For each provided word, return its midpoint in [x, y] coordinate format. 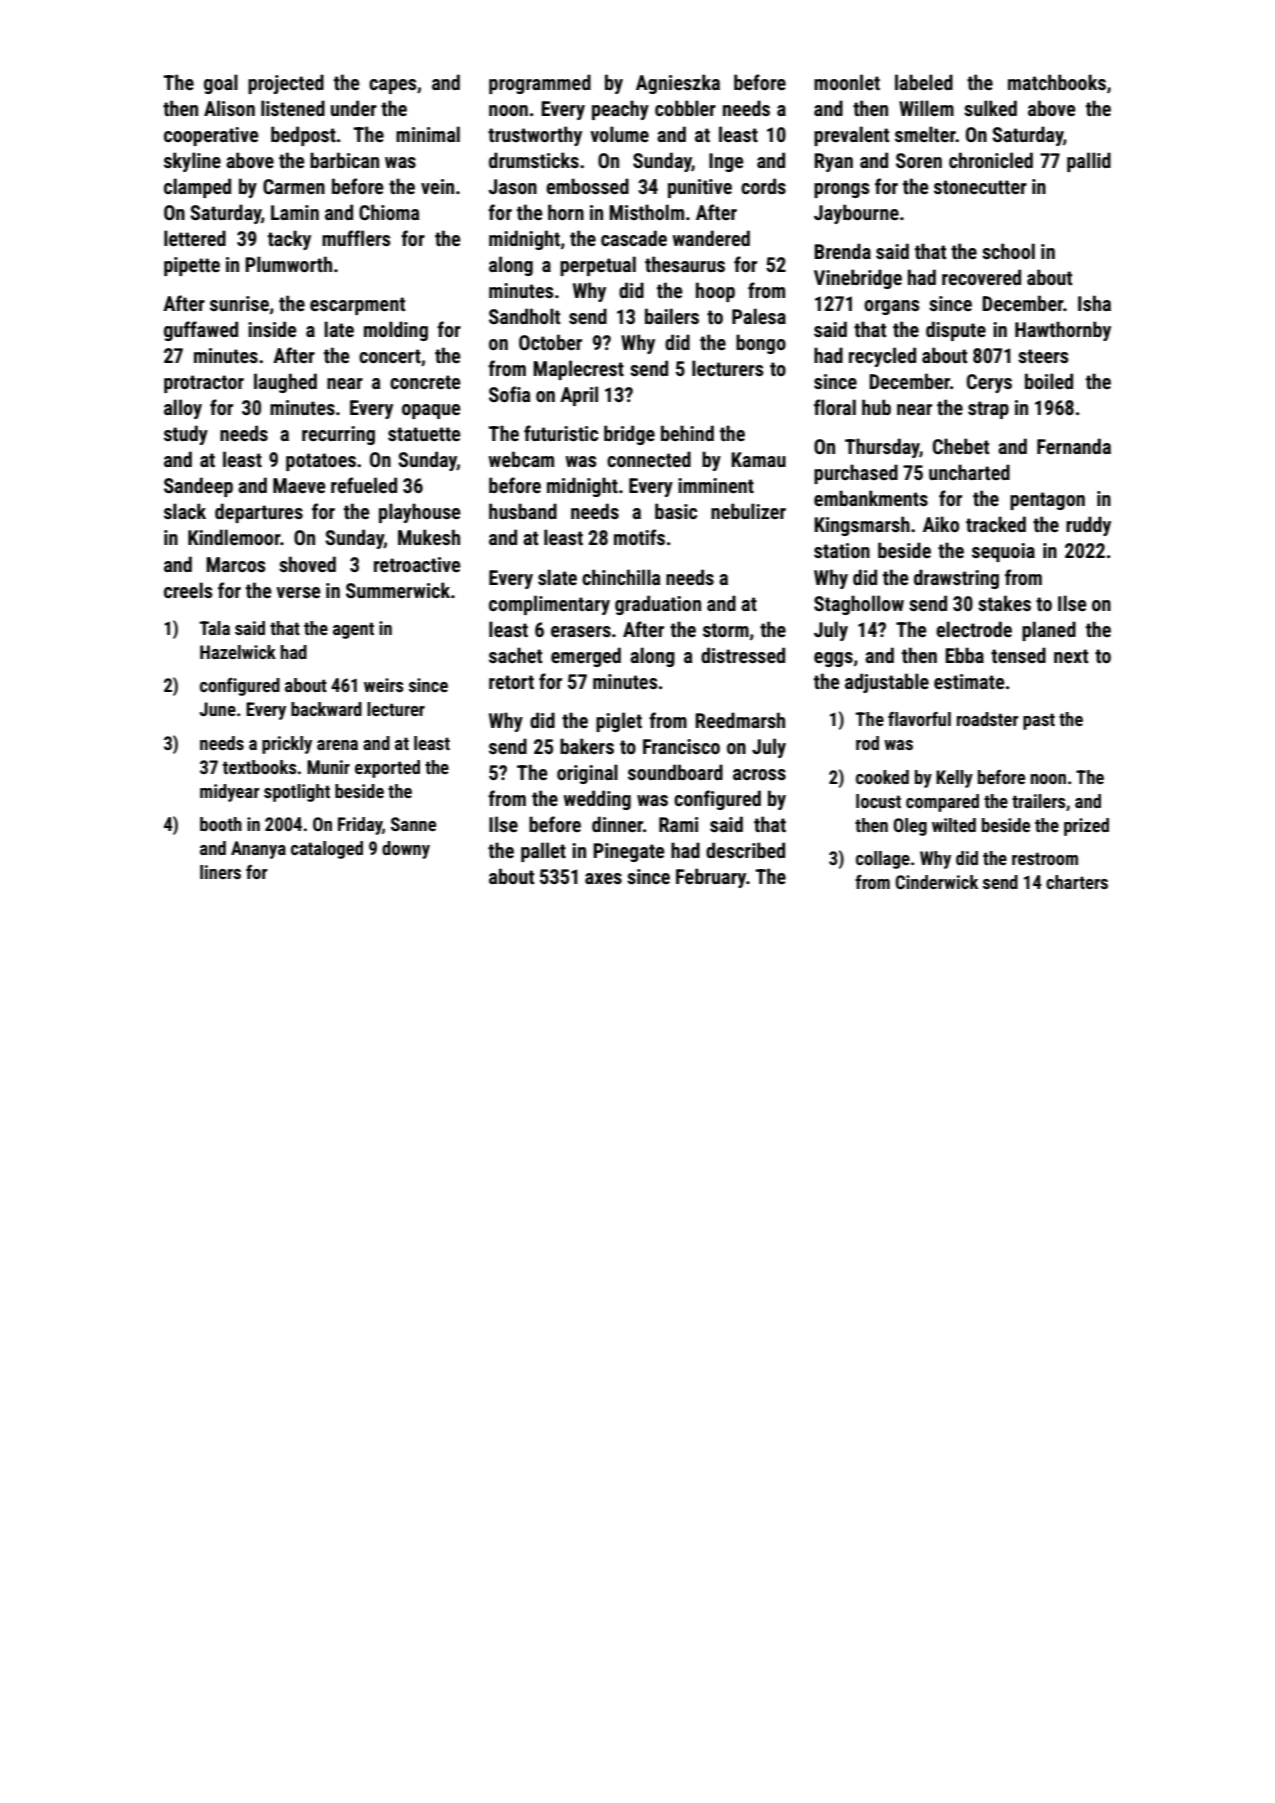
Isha [1094, 303]
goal [221, 84]
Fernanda [1074, 446]
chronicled [991, 160]
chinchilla [621, 577]
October [550, 342]
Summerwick [398, 590]
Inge [726, 162]
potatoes [321, 462]
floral [835, 407]
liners [220, 872]
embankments [871, 498]
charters [1077, 882]
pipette [192, 266]
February [711, 878]
